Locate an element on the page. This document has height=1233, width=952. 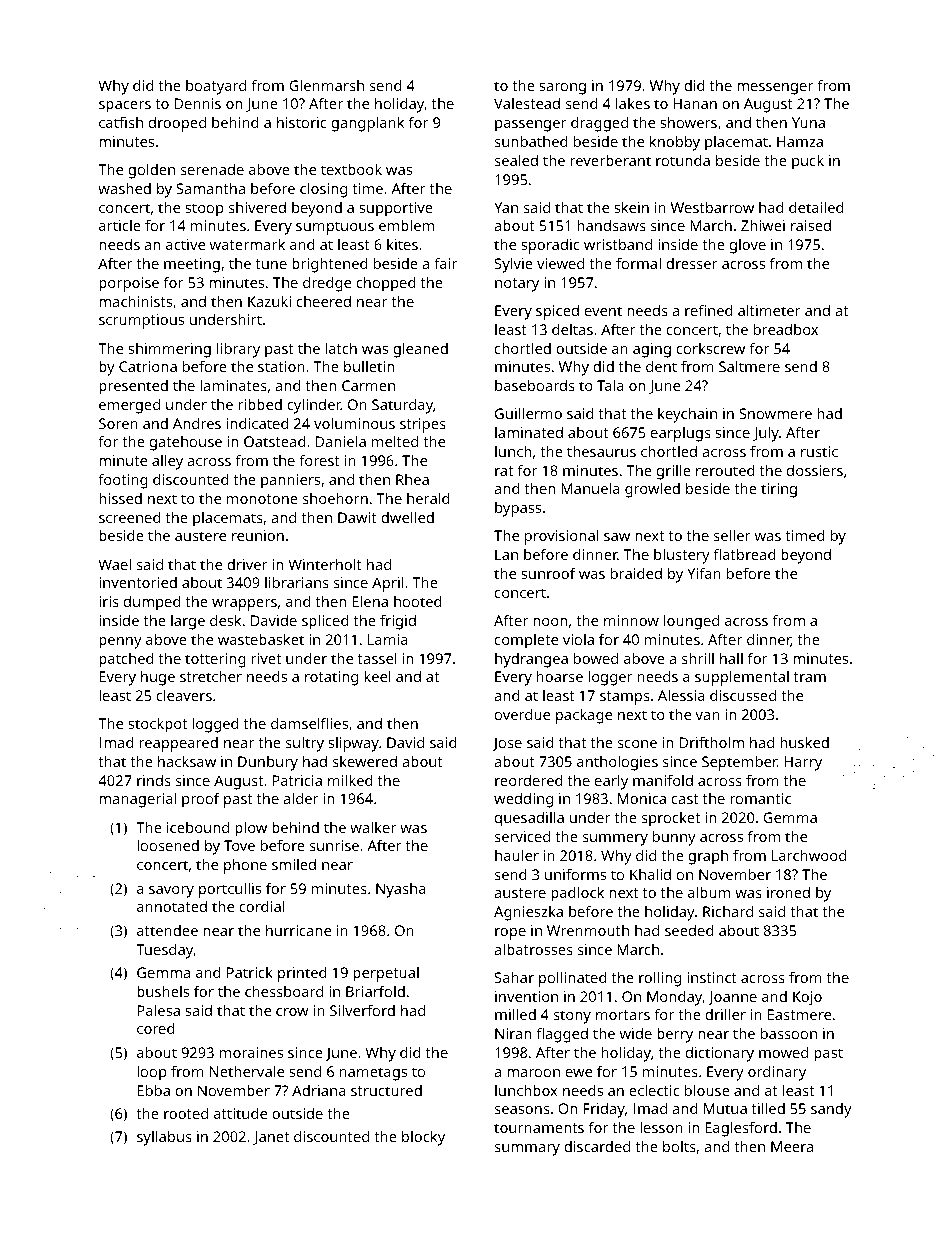
dragged is located at coordinates (599, 124).
